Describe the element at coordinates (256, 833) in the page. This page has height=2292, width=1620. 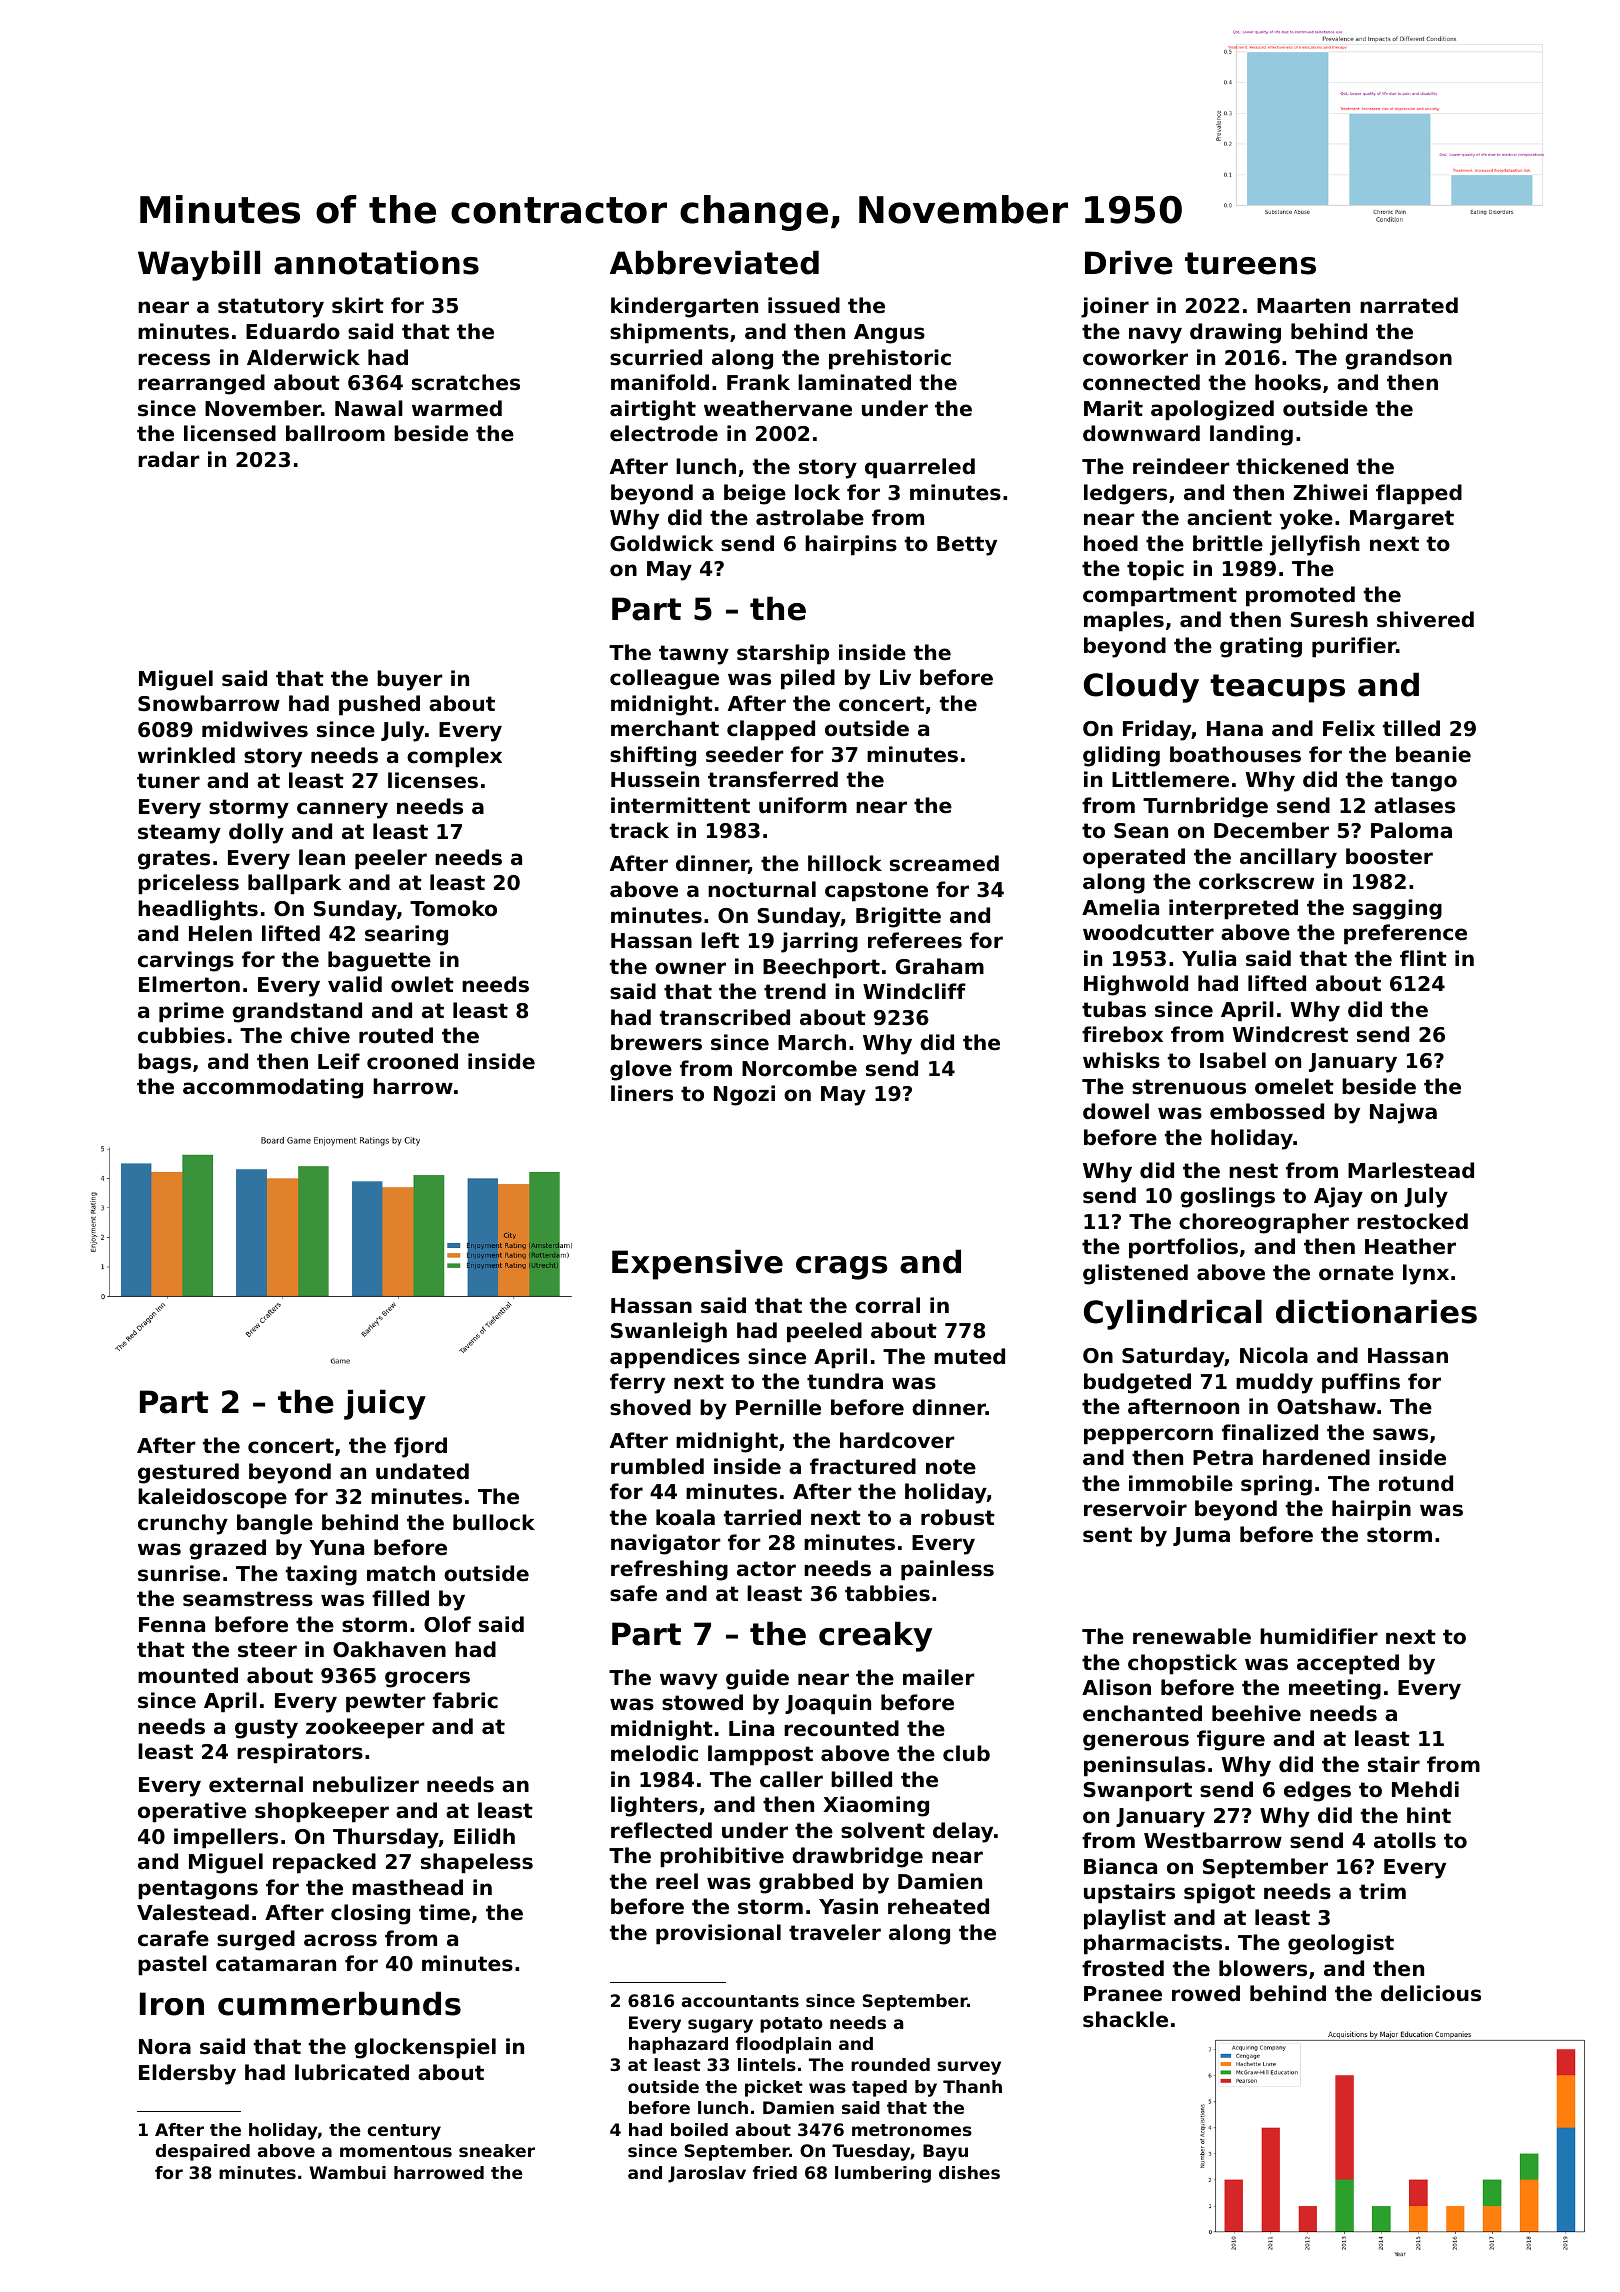
I see `dolly` at that location.
